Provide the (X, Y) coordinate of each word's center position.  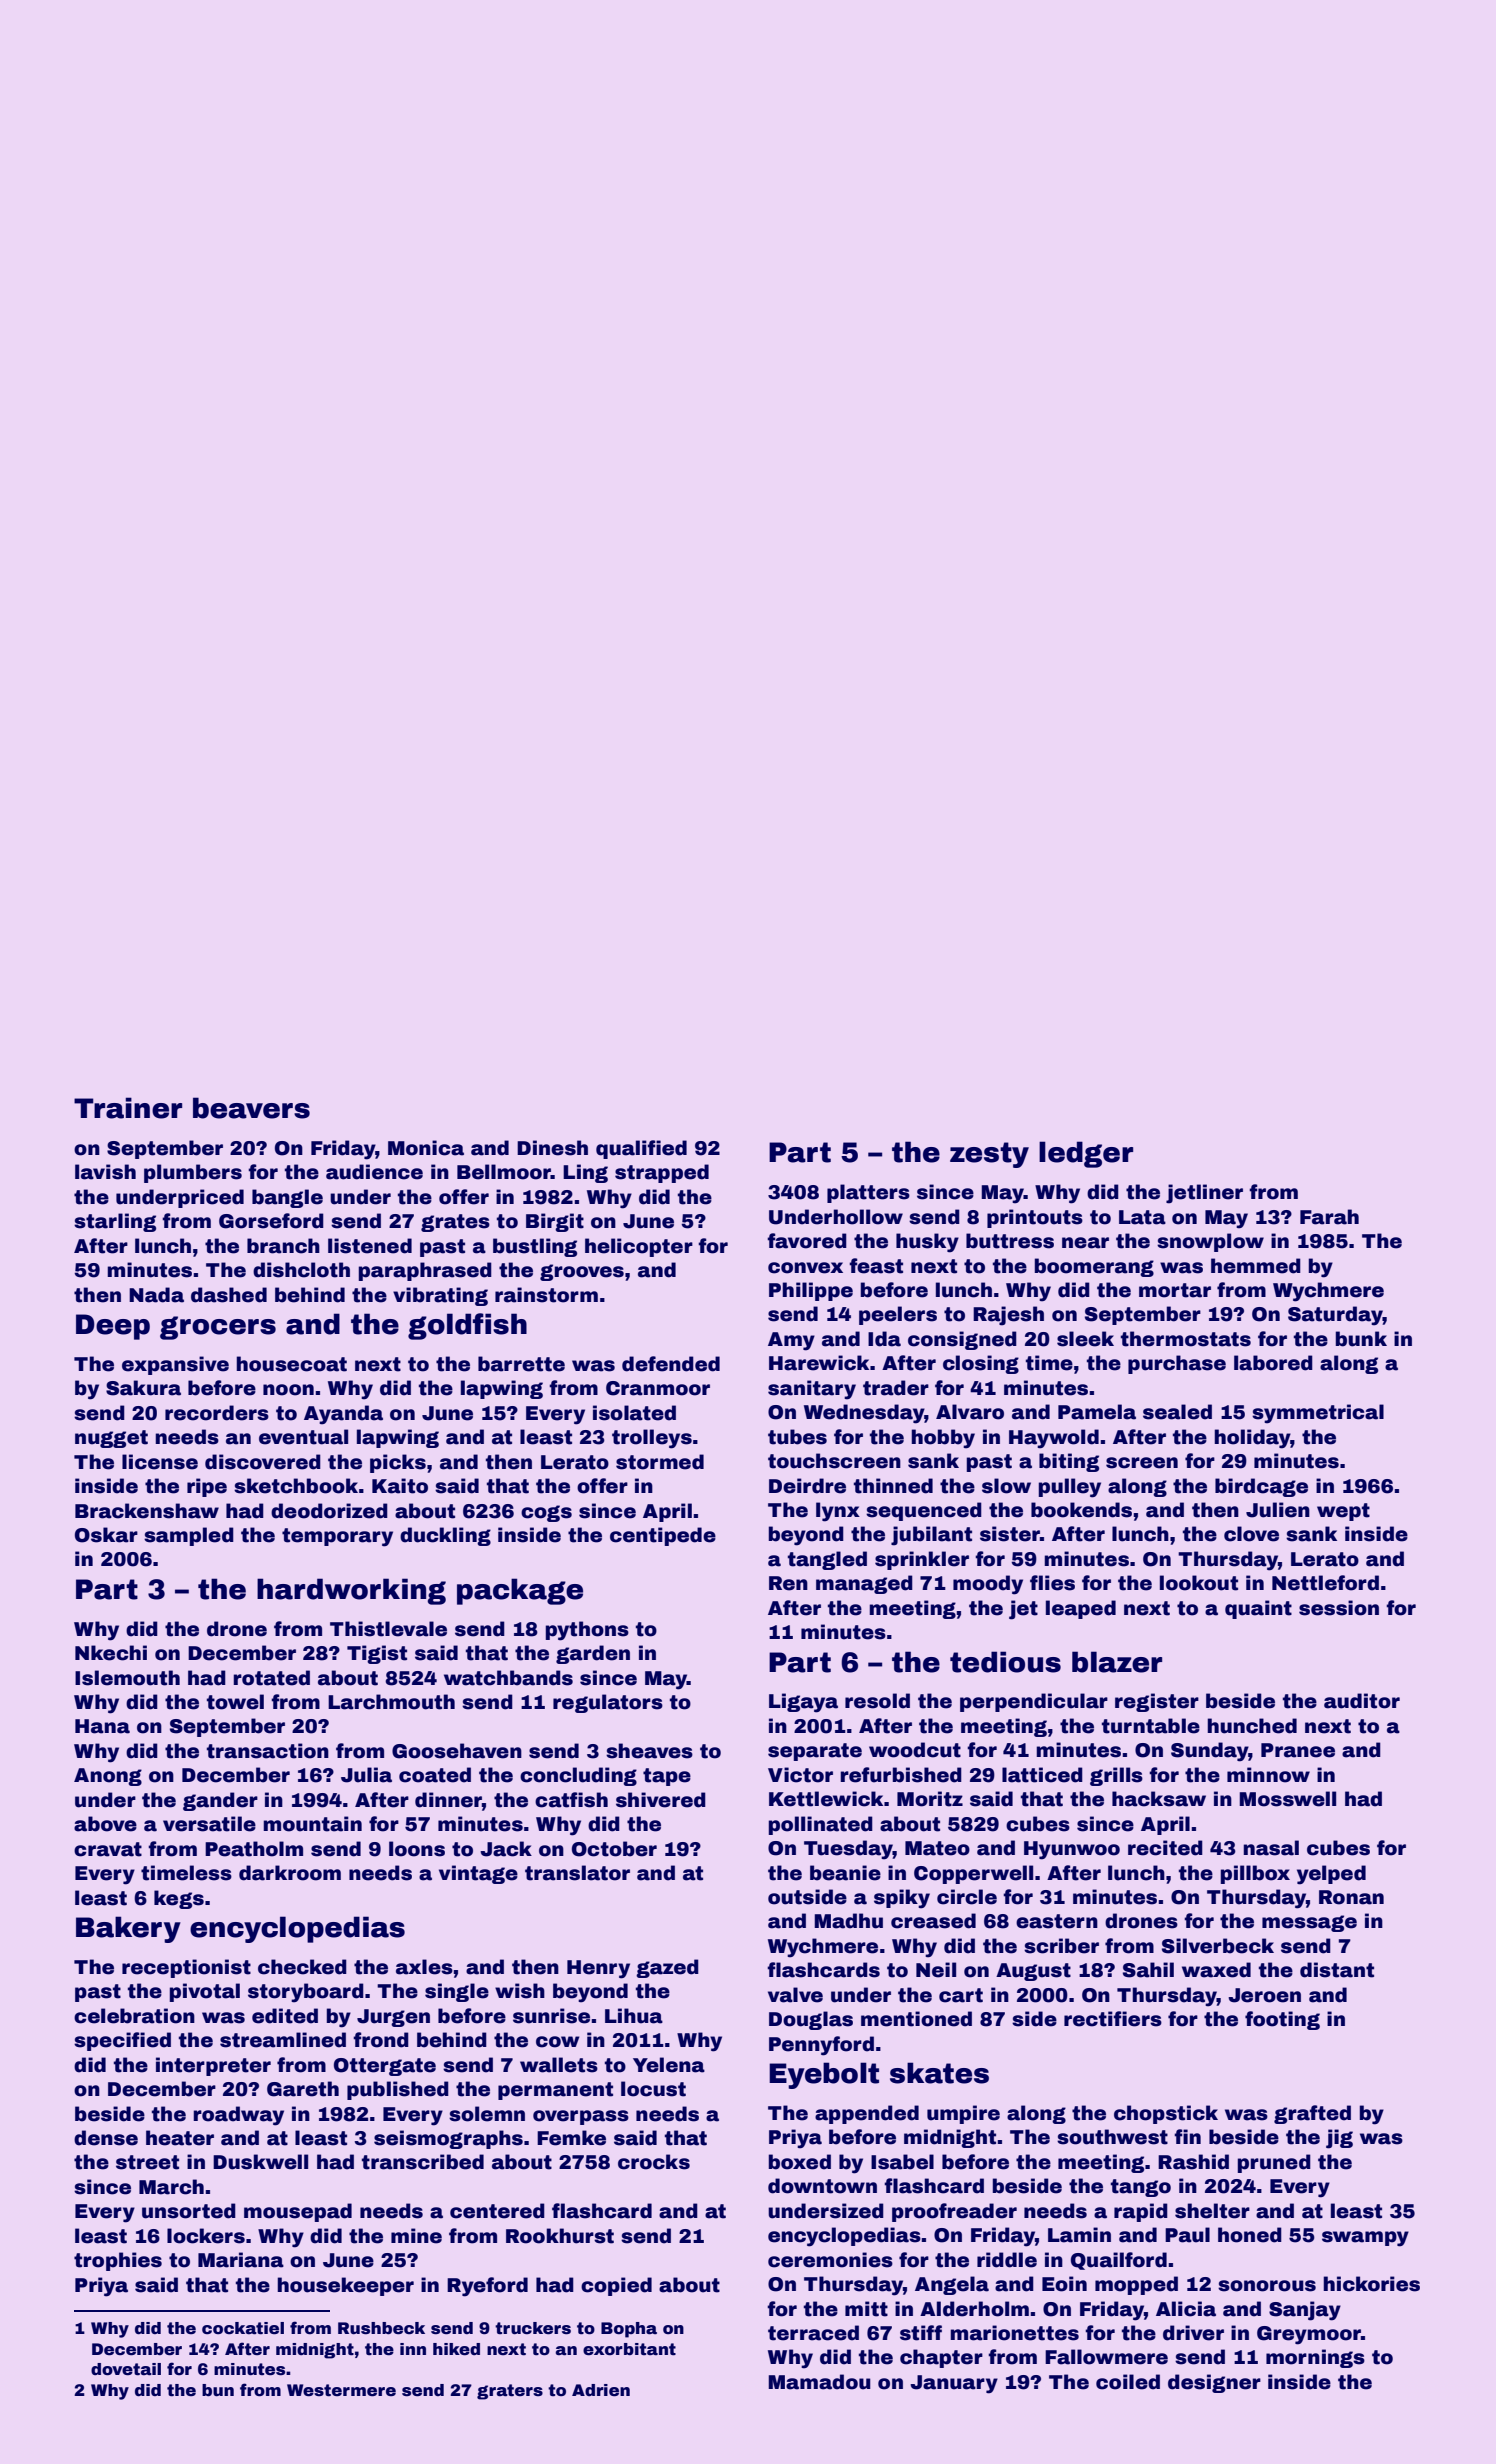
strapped (662, 1173)
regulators (608, 1703)
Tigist (377, 1654)
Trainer (128, 1108)
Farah (1329, 1217)
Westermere (341, 2390)
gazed (667, 1968)
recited (1165, 1848)
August (1033, 1972)
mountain (312, 1824)
